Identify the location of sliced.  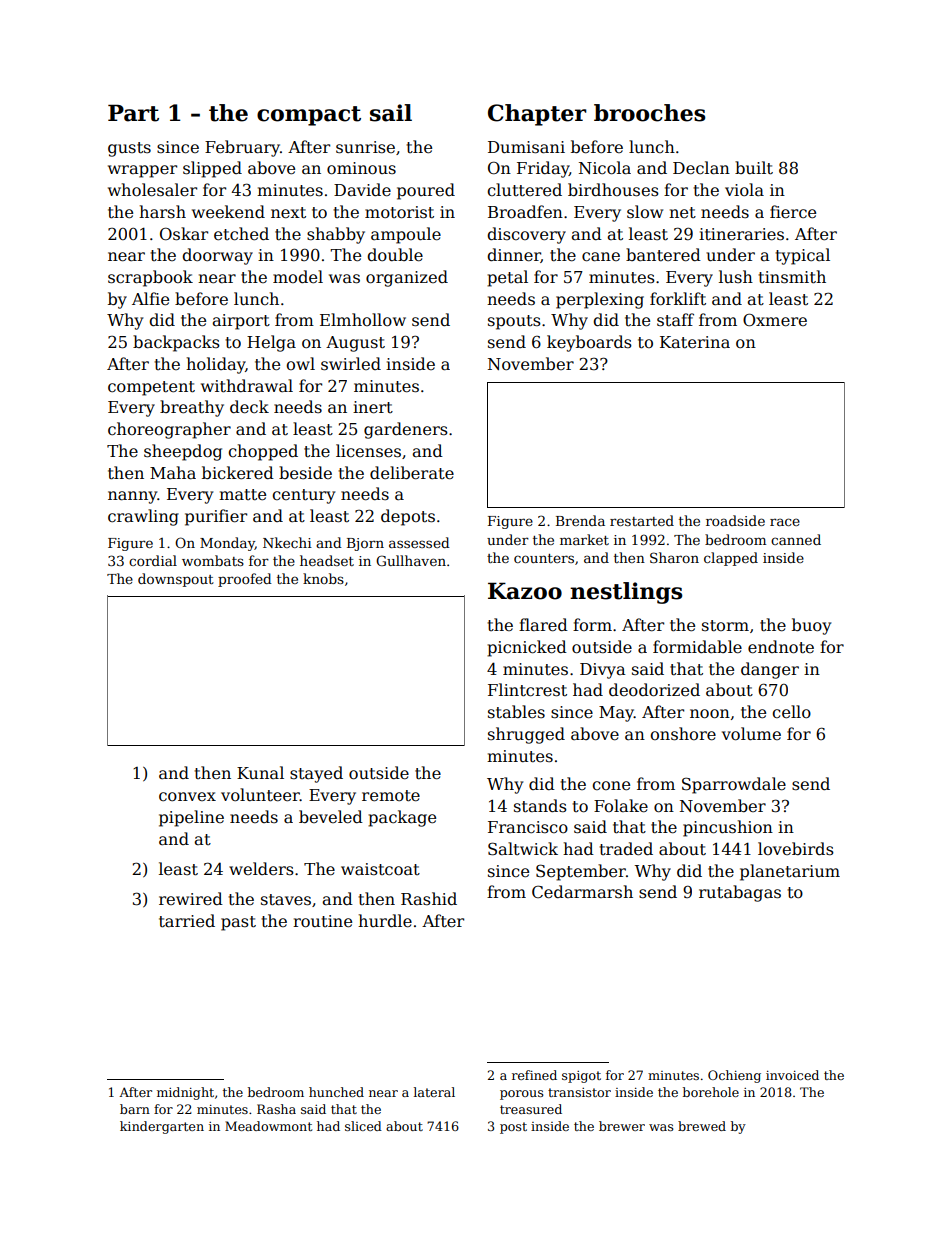
(363, 1126).
